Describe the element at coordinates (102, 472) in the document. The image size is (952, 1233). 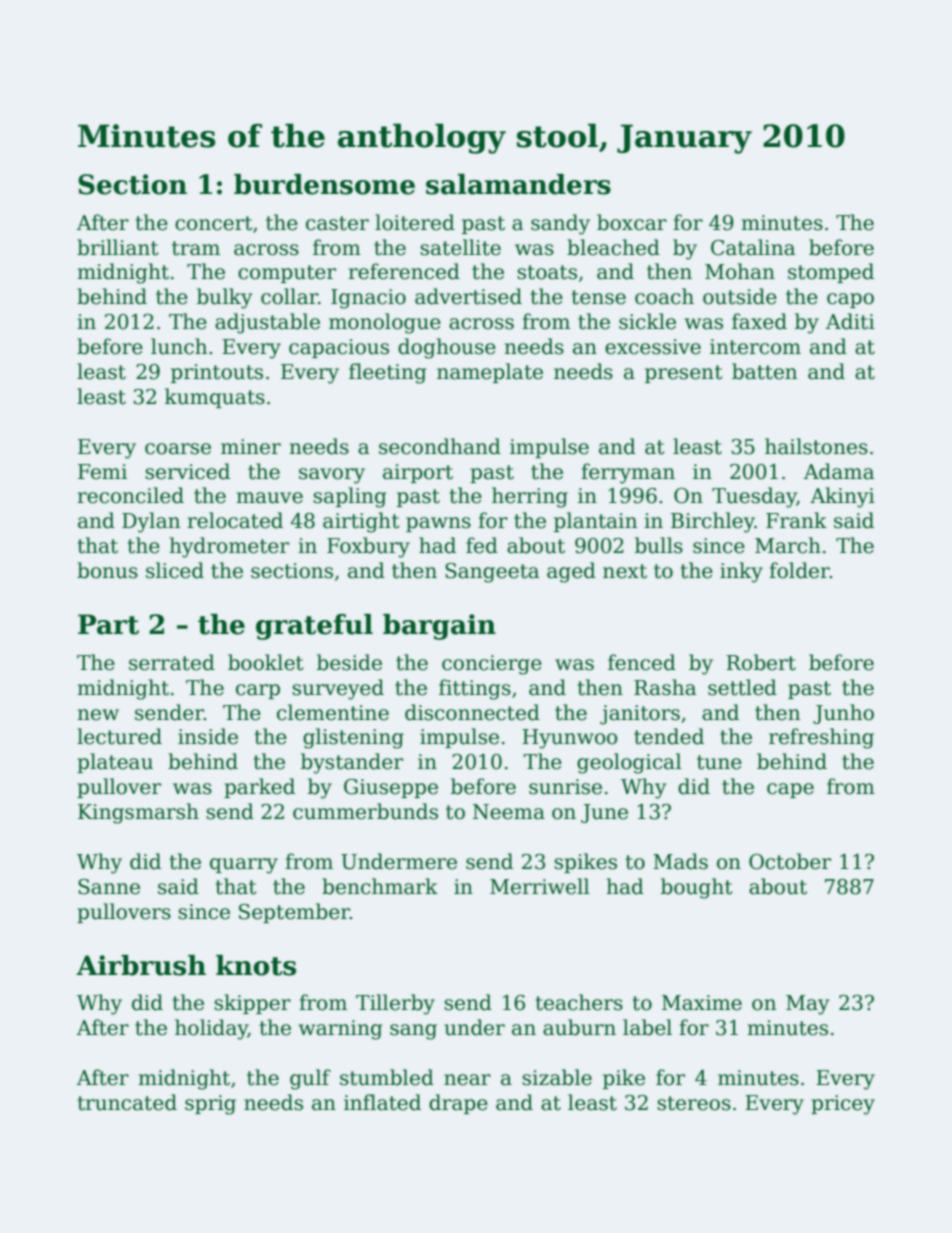
I see `Femi` at that location.
